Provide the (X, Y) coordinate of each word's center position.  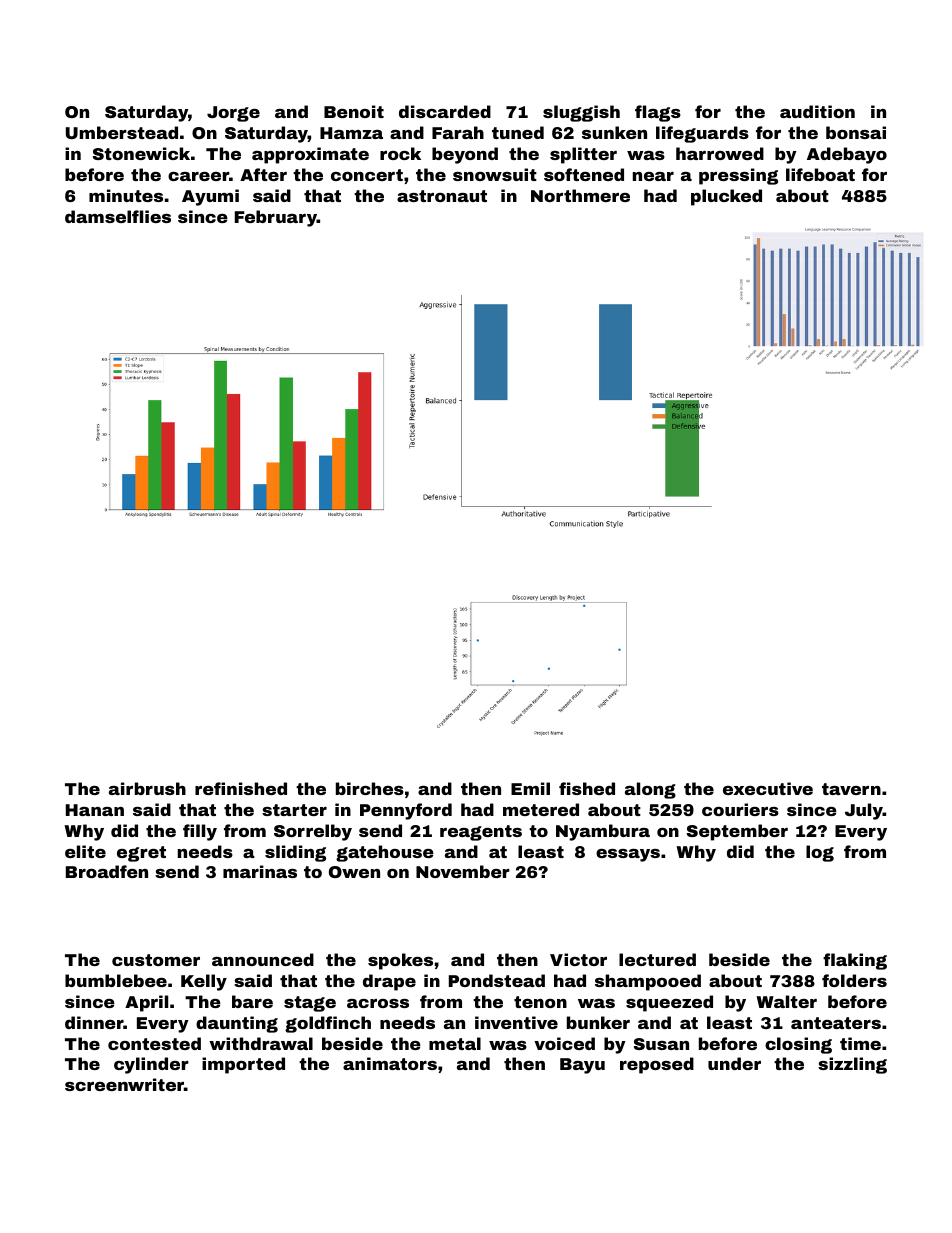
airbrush (147, 788)
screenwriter (124, 1084)
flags (658, 113)
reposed (657, 1065)
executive (768, 788)
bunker (598, 1022)
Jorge (233, 114)
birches (370, 788)
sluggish (581, 113)
